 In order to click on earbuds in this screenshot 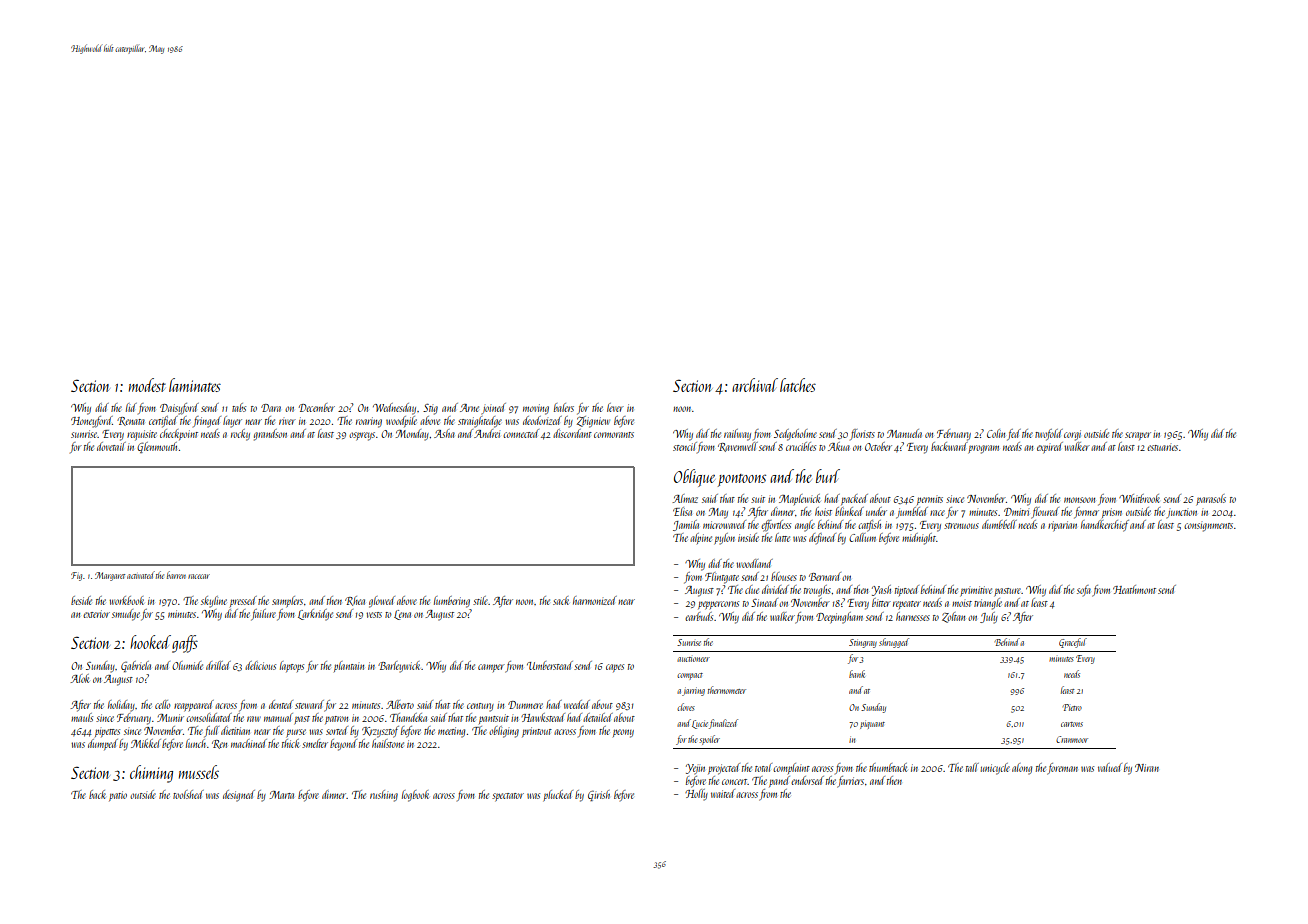, I will do `click(699, 616)`.
